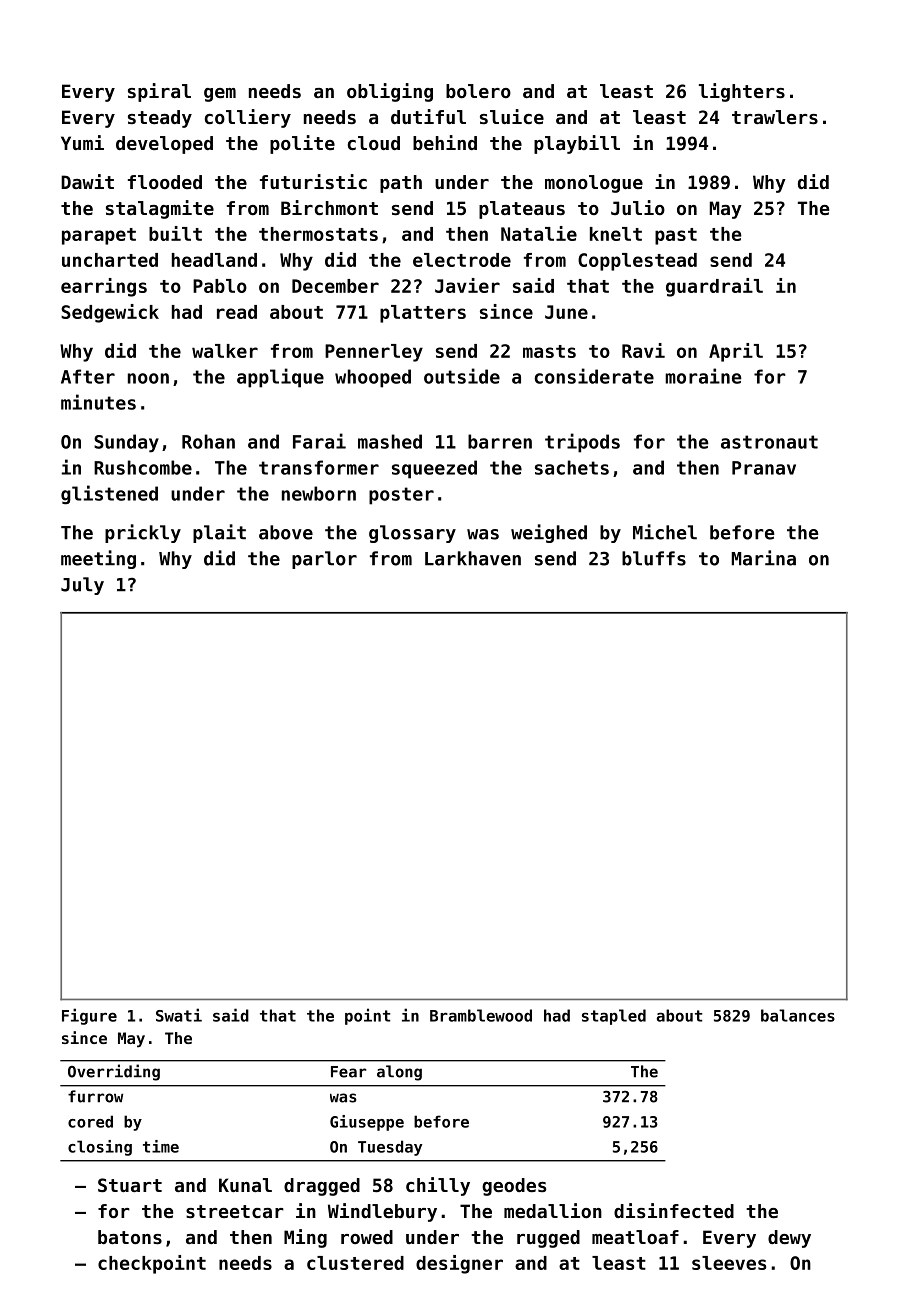 The width and height of the document is (908, 1316). What do you see at coordinates (109, 495) in the document?
I see `glistened` at bounding box center [109, 495].
